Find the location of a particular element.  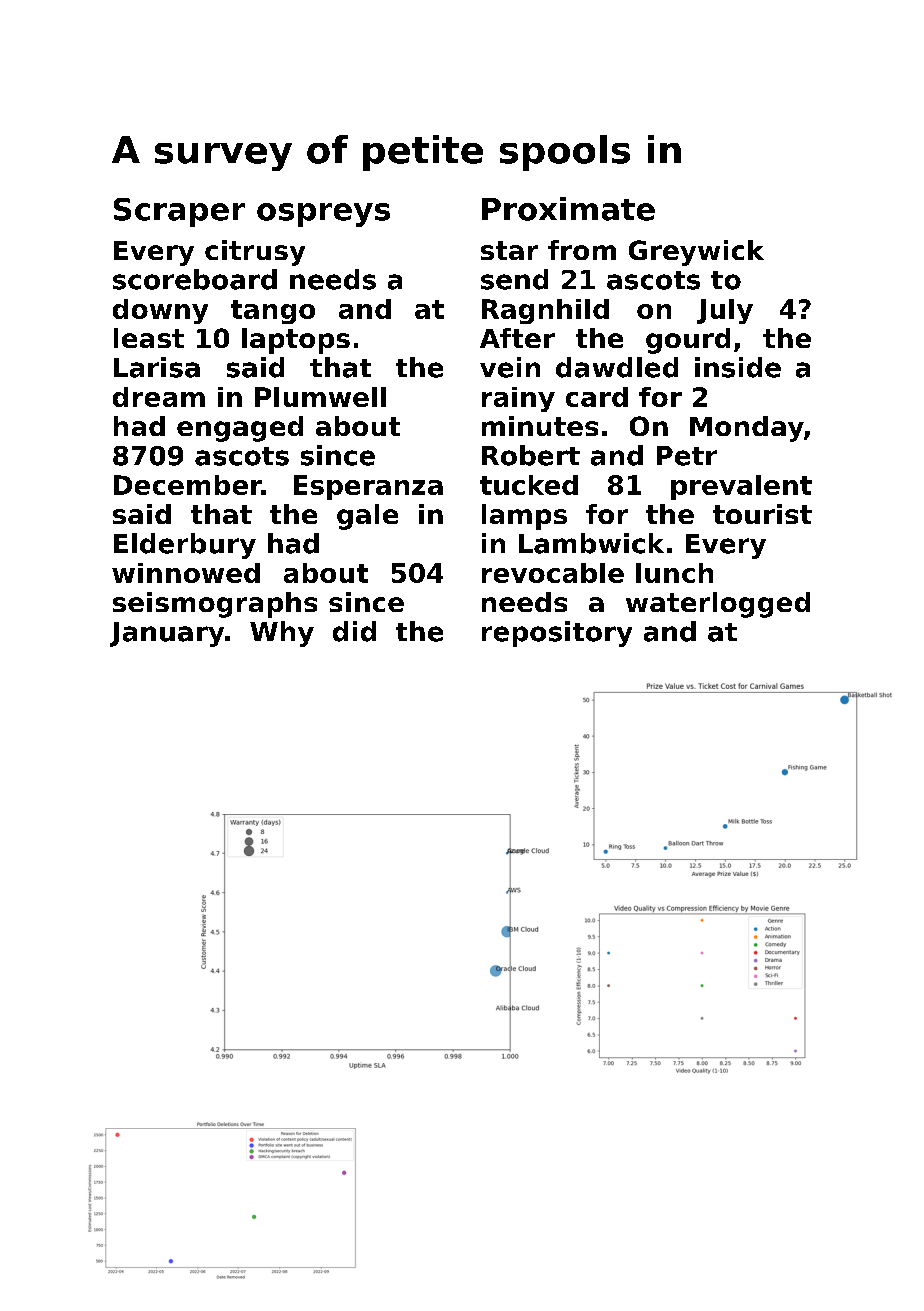

citrusy is located at coordinates (255, 253).
